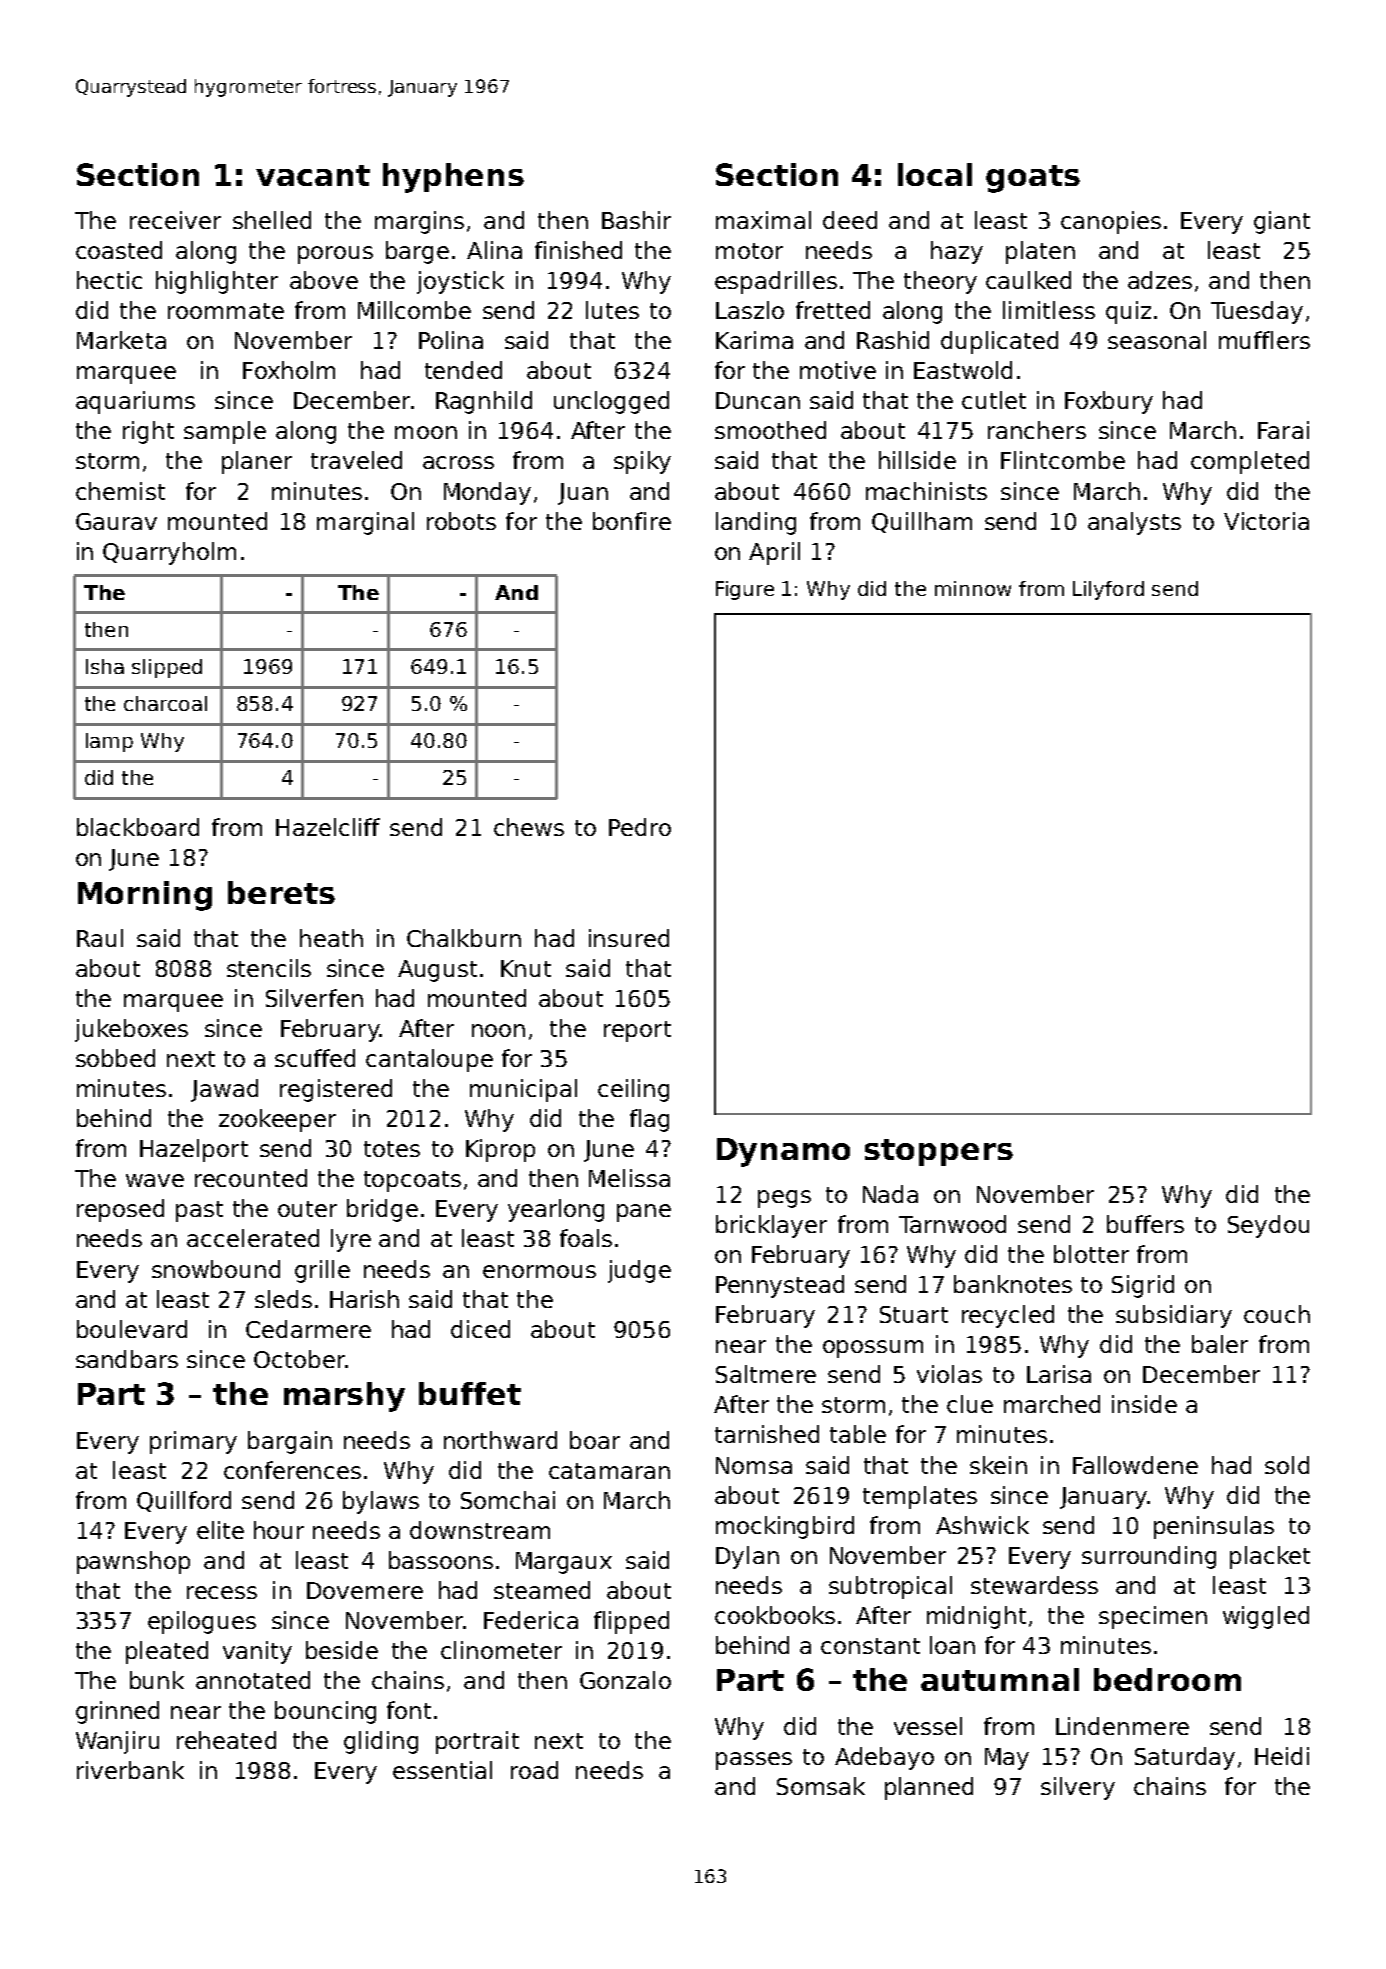  What do you see at coordinates (1266, 521) in the screenshot?
I see `Victoria` at bounding box center [1266, 521].
